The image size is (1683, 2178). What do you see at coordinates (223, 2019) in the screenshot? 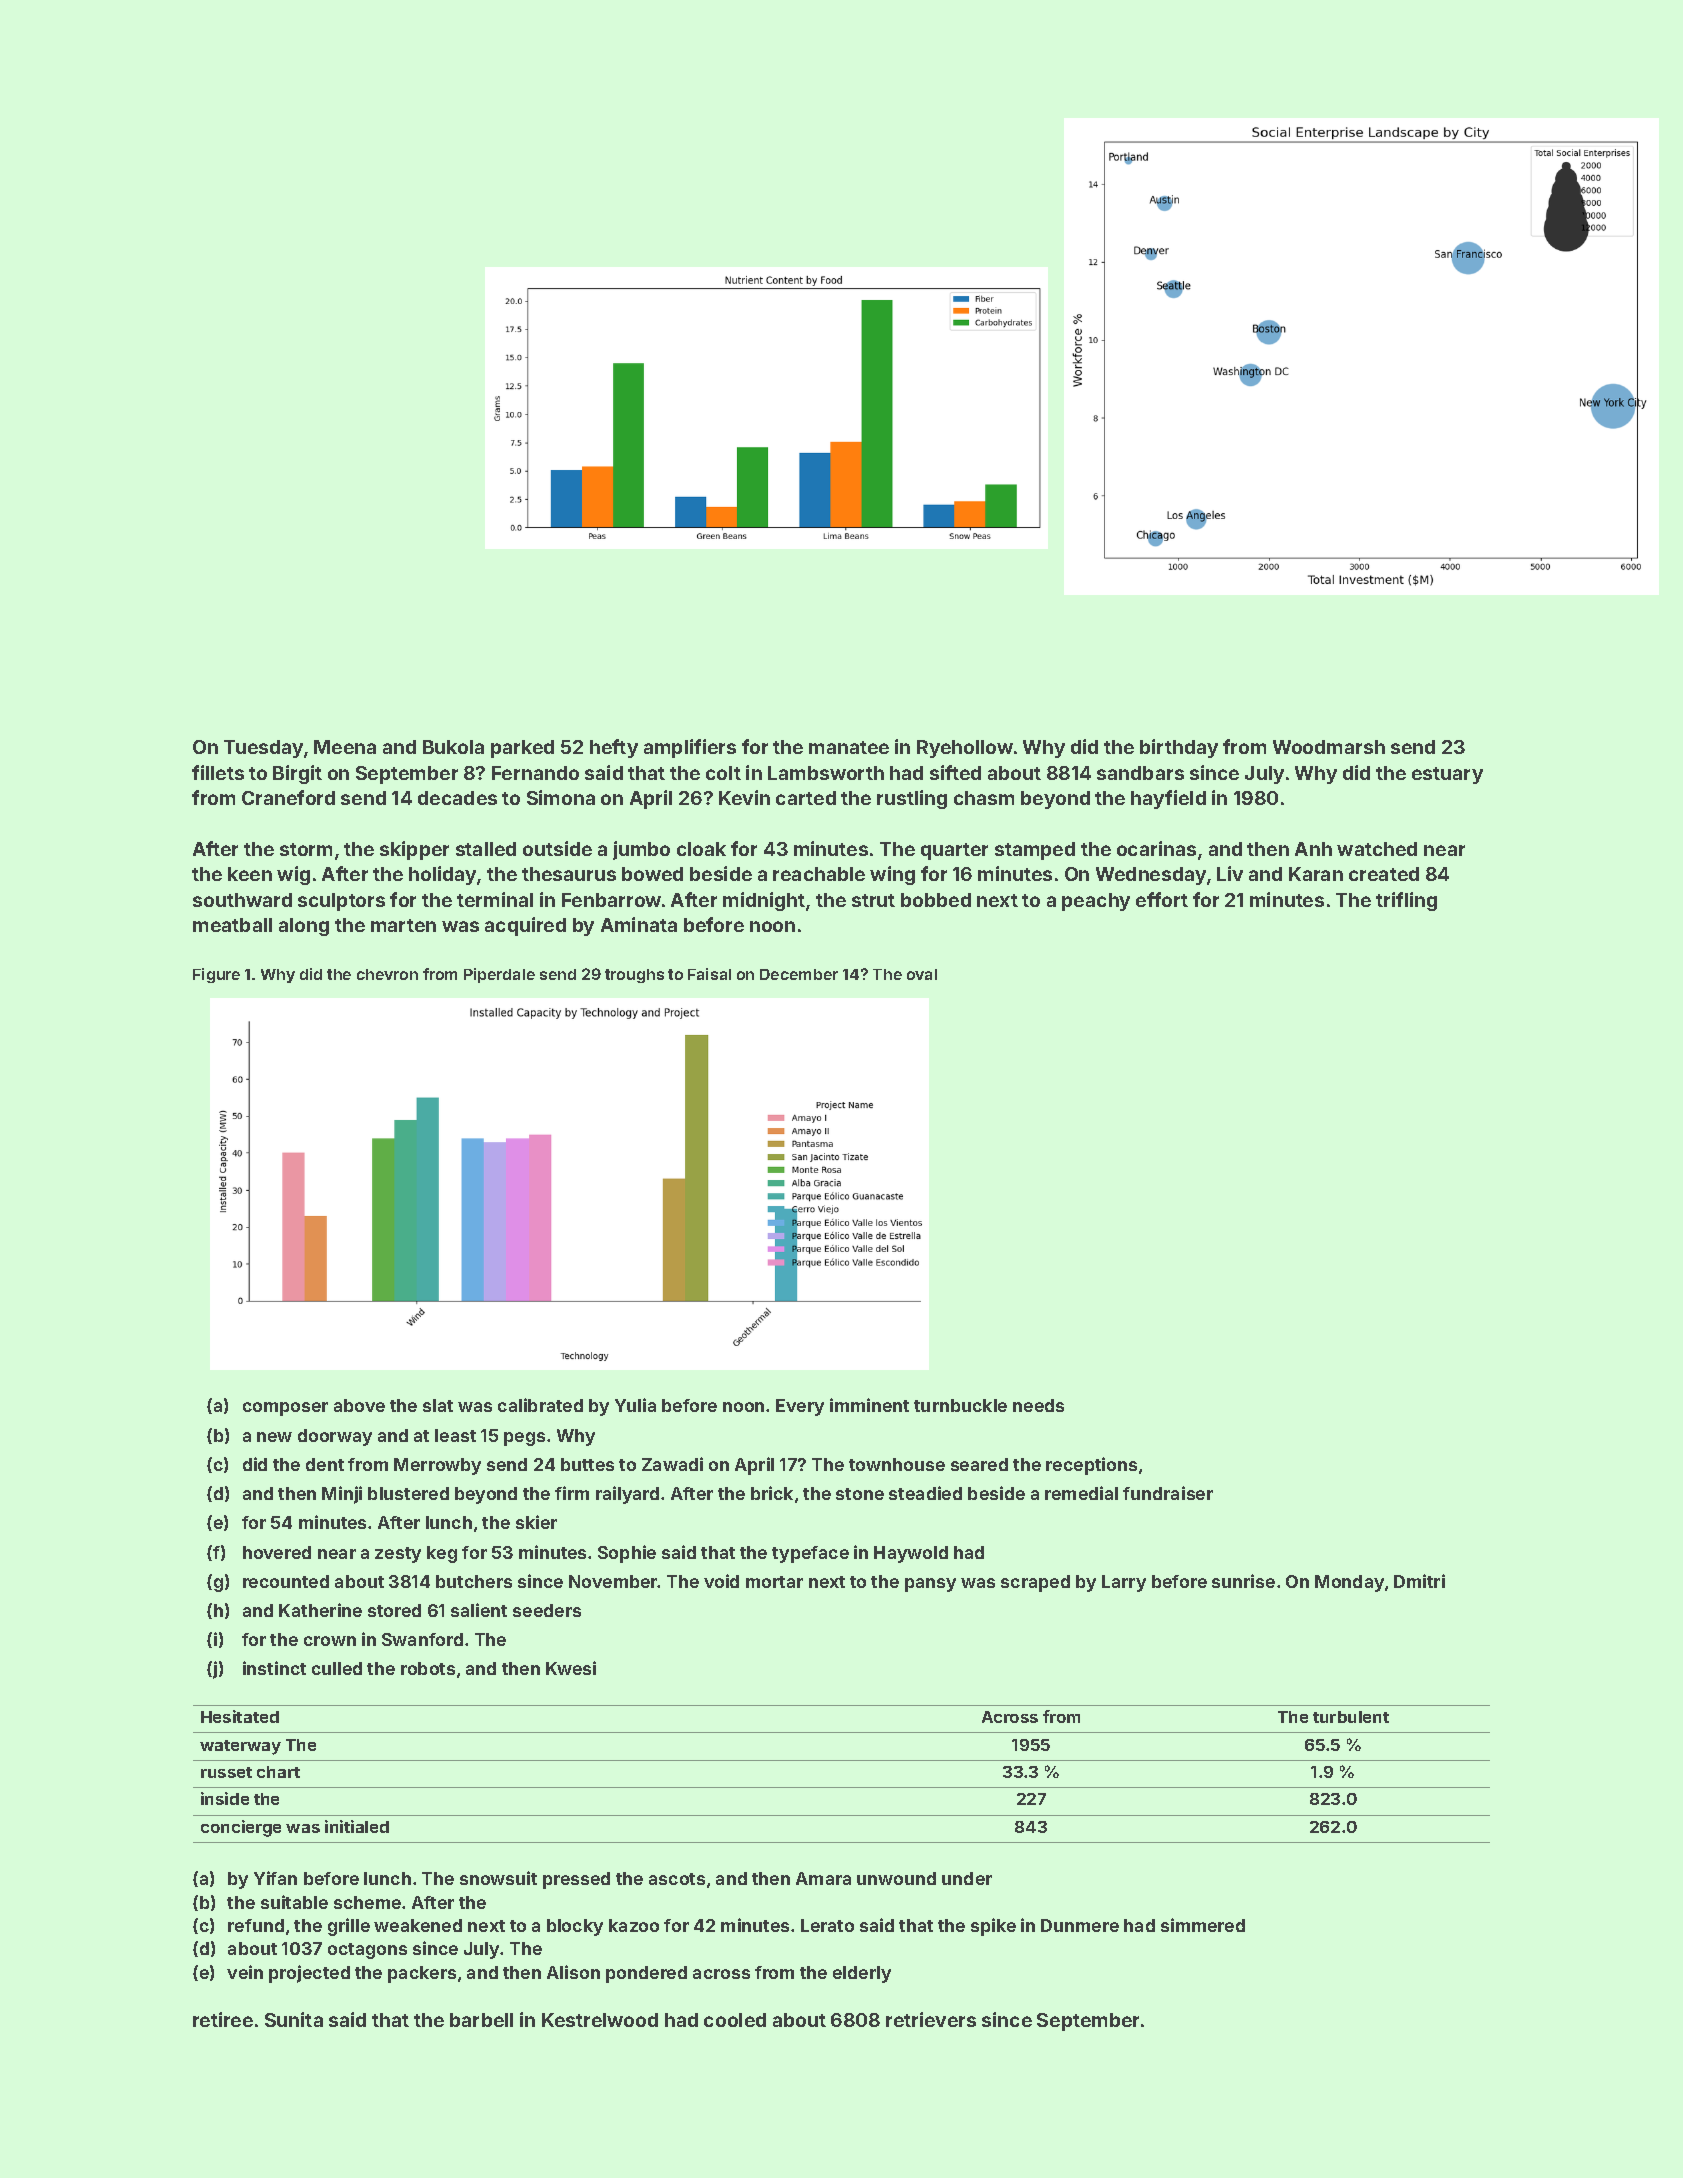
I see `retiree` at bounding box center [223, 2019].
